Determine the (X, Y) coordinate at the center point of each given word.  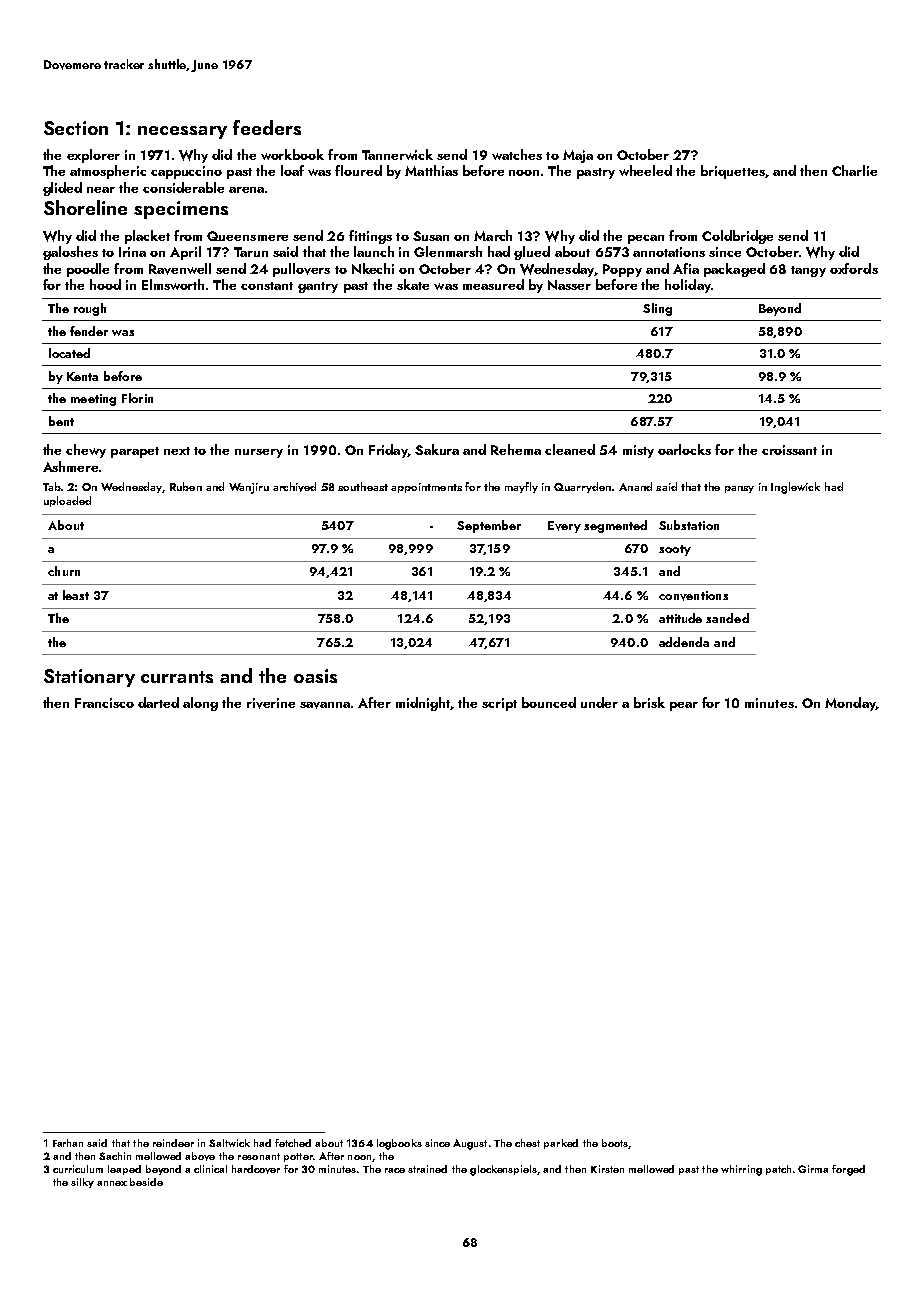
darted (158, 702)
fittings (370, 237)
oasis (315, 676)
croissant (789, 450)
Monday (850, 704)
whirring (741, 1170)
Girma (813, 1169)
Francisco (104, 703)
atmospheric (108, 172)
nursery (259, 453)
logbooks (399, 1144)
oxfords (854, 268)
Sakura (437, 449)
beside (146, 1182)
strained (427, 1169)
